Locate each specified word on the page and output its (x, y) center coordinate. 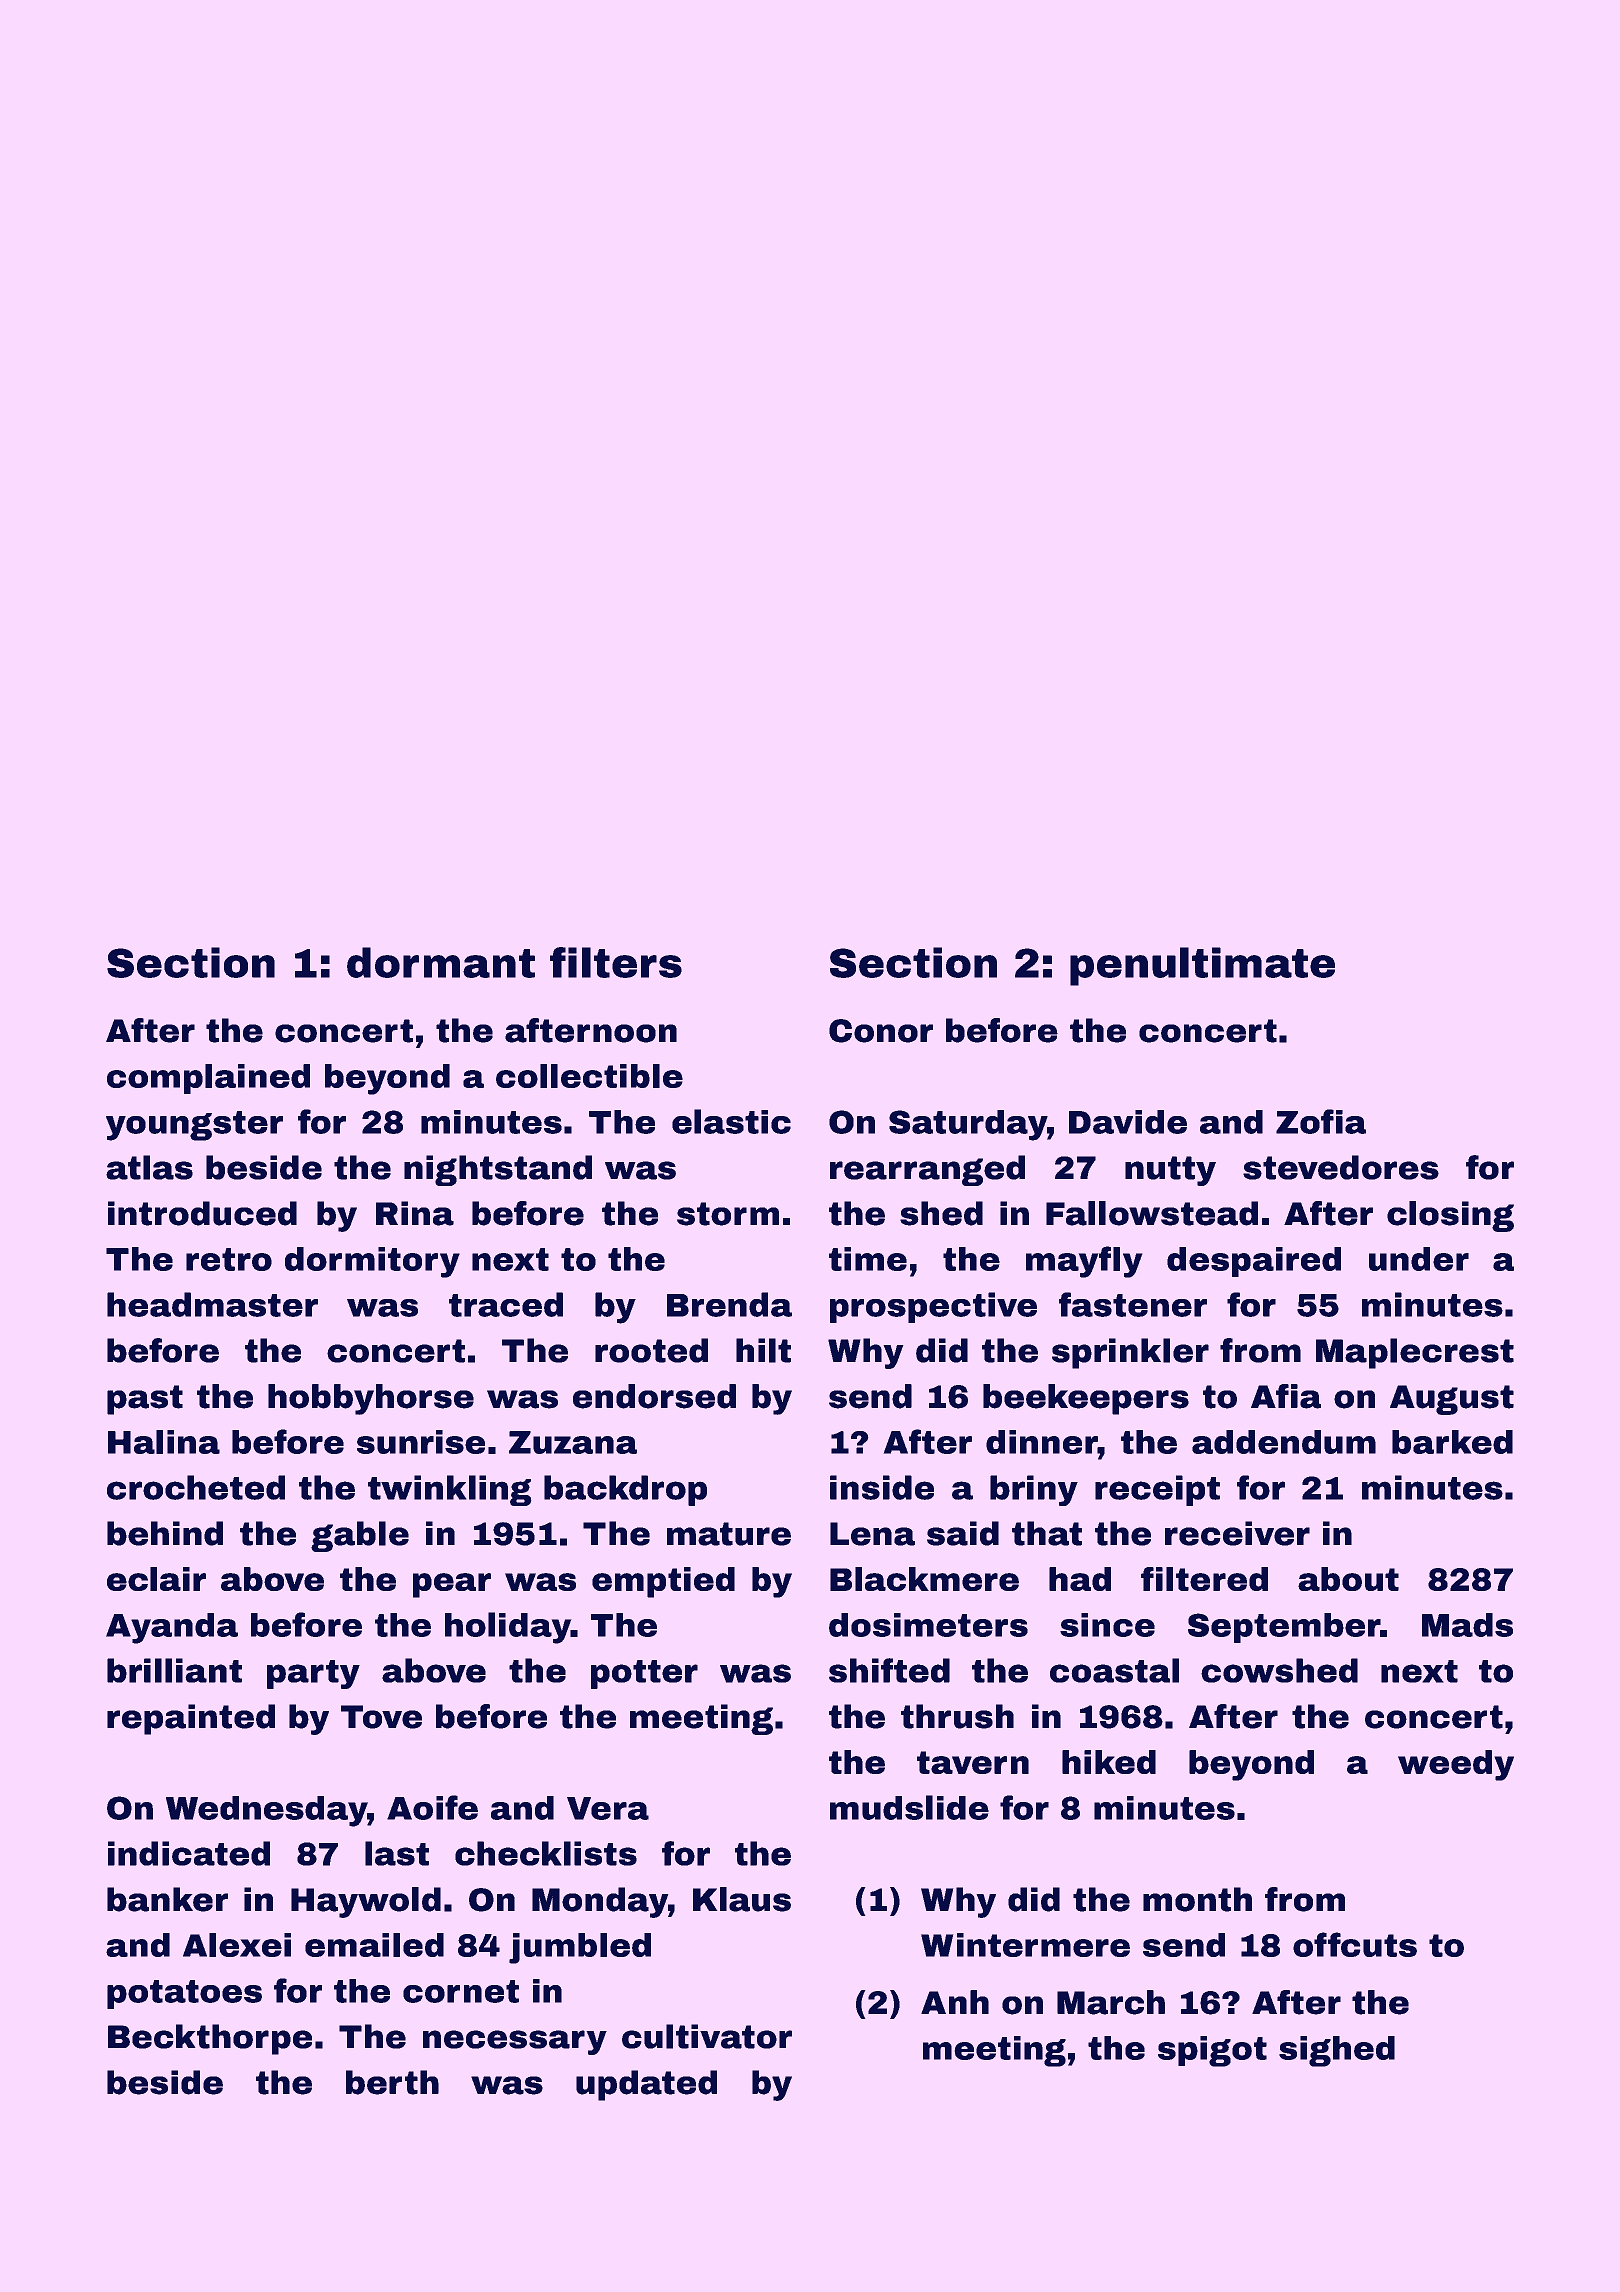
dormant (441, 962)
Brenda (729, 1304)
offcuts (1355, 1944)
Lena (872, 1534)
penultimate (1202, 966)
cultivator (707, 2036)
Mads (1467, 1625)
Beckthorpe (210, 2039)
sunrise (421, 1442)
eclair (156, 1579)
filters (616, 962)
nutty (1170, 1171)
